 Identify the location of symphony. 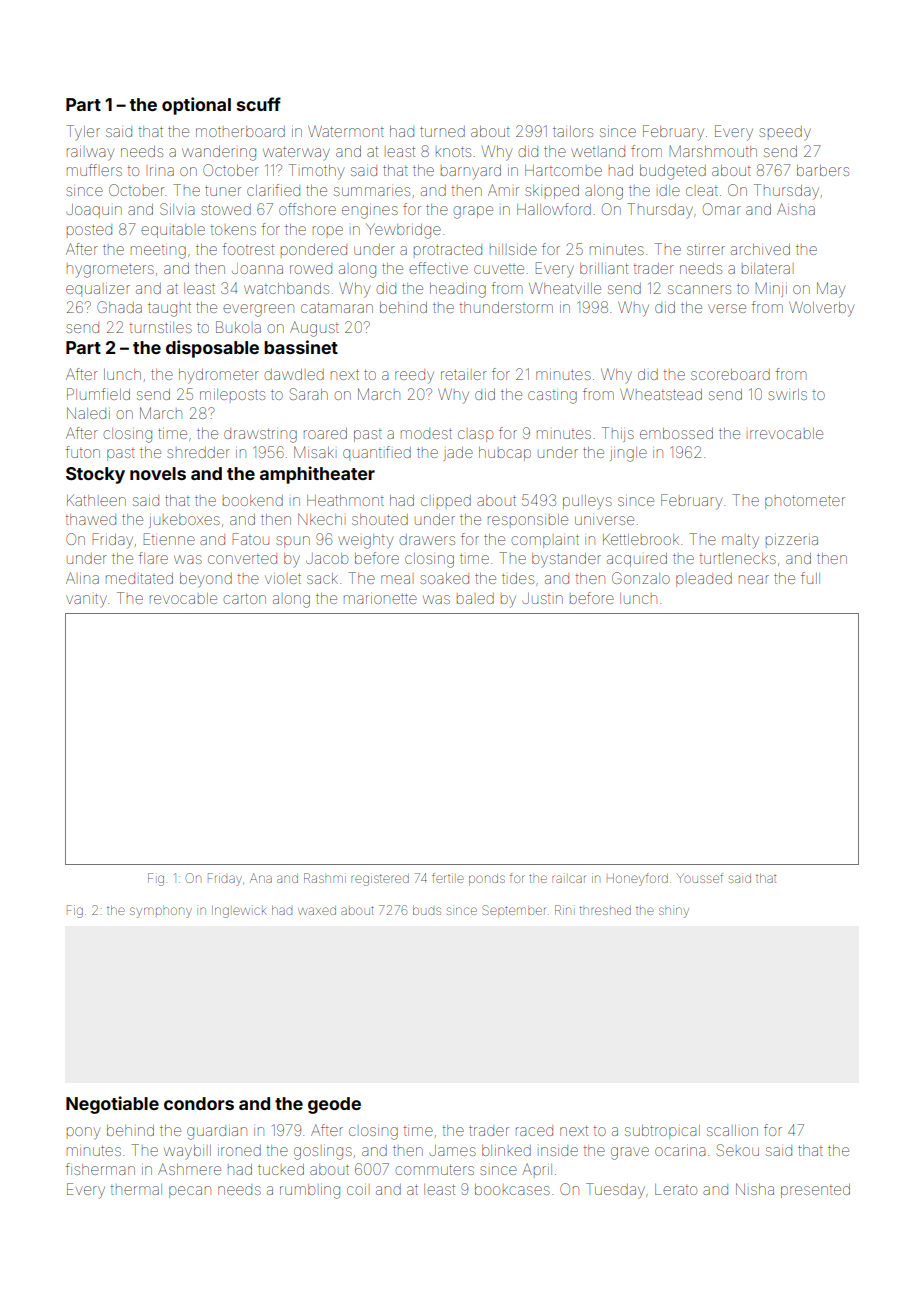
(161, 912).
